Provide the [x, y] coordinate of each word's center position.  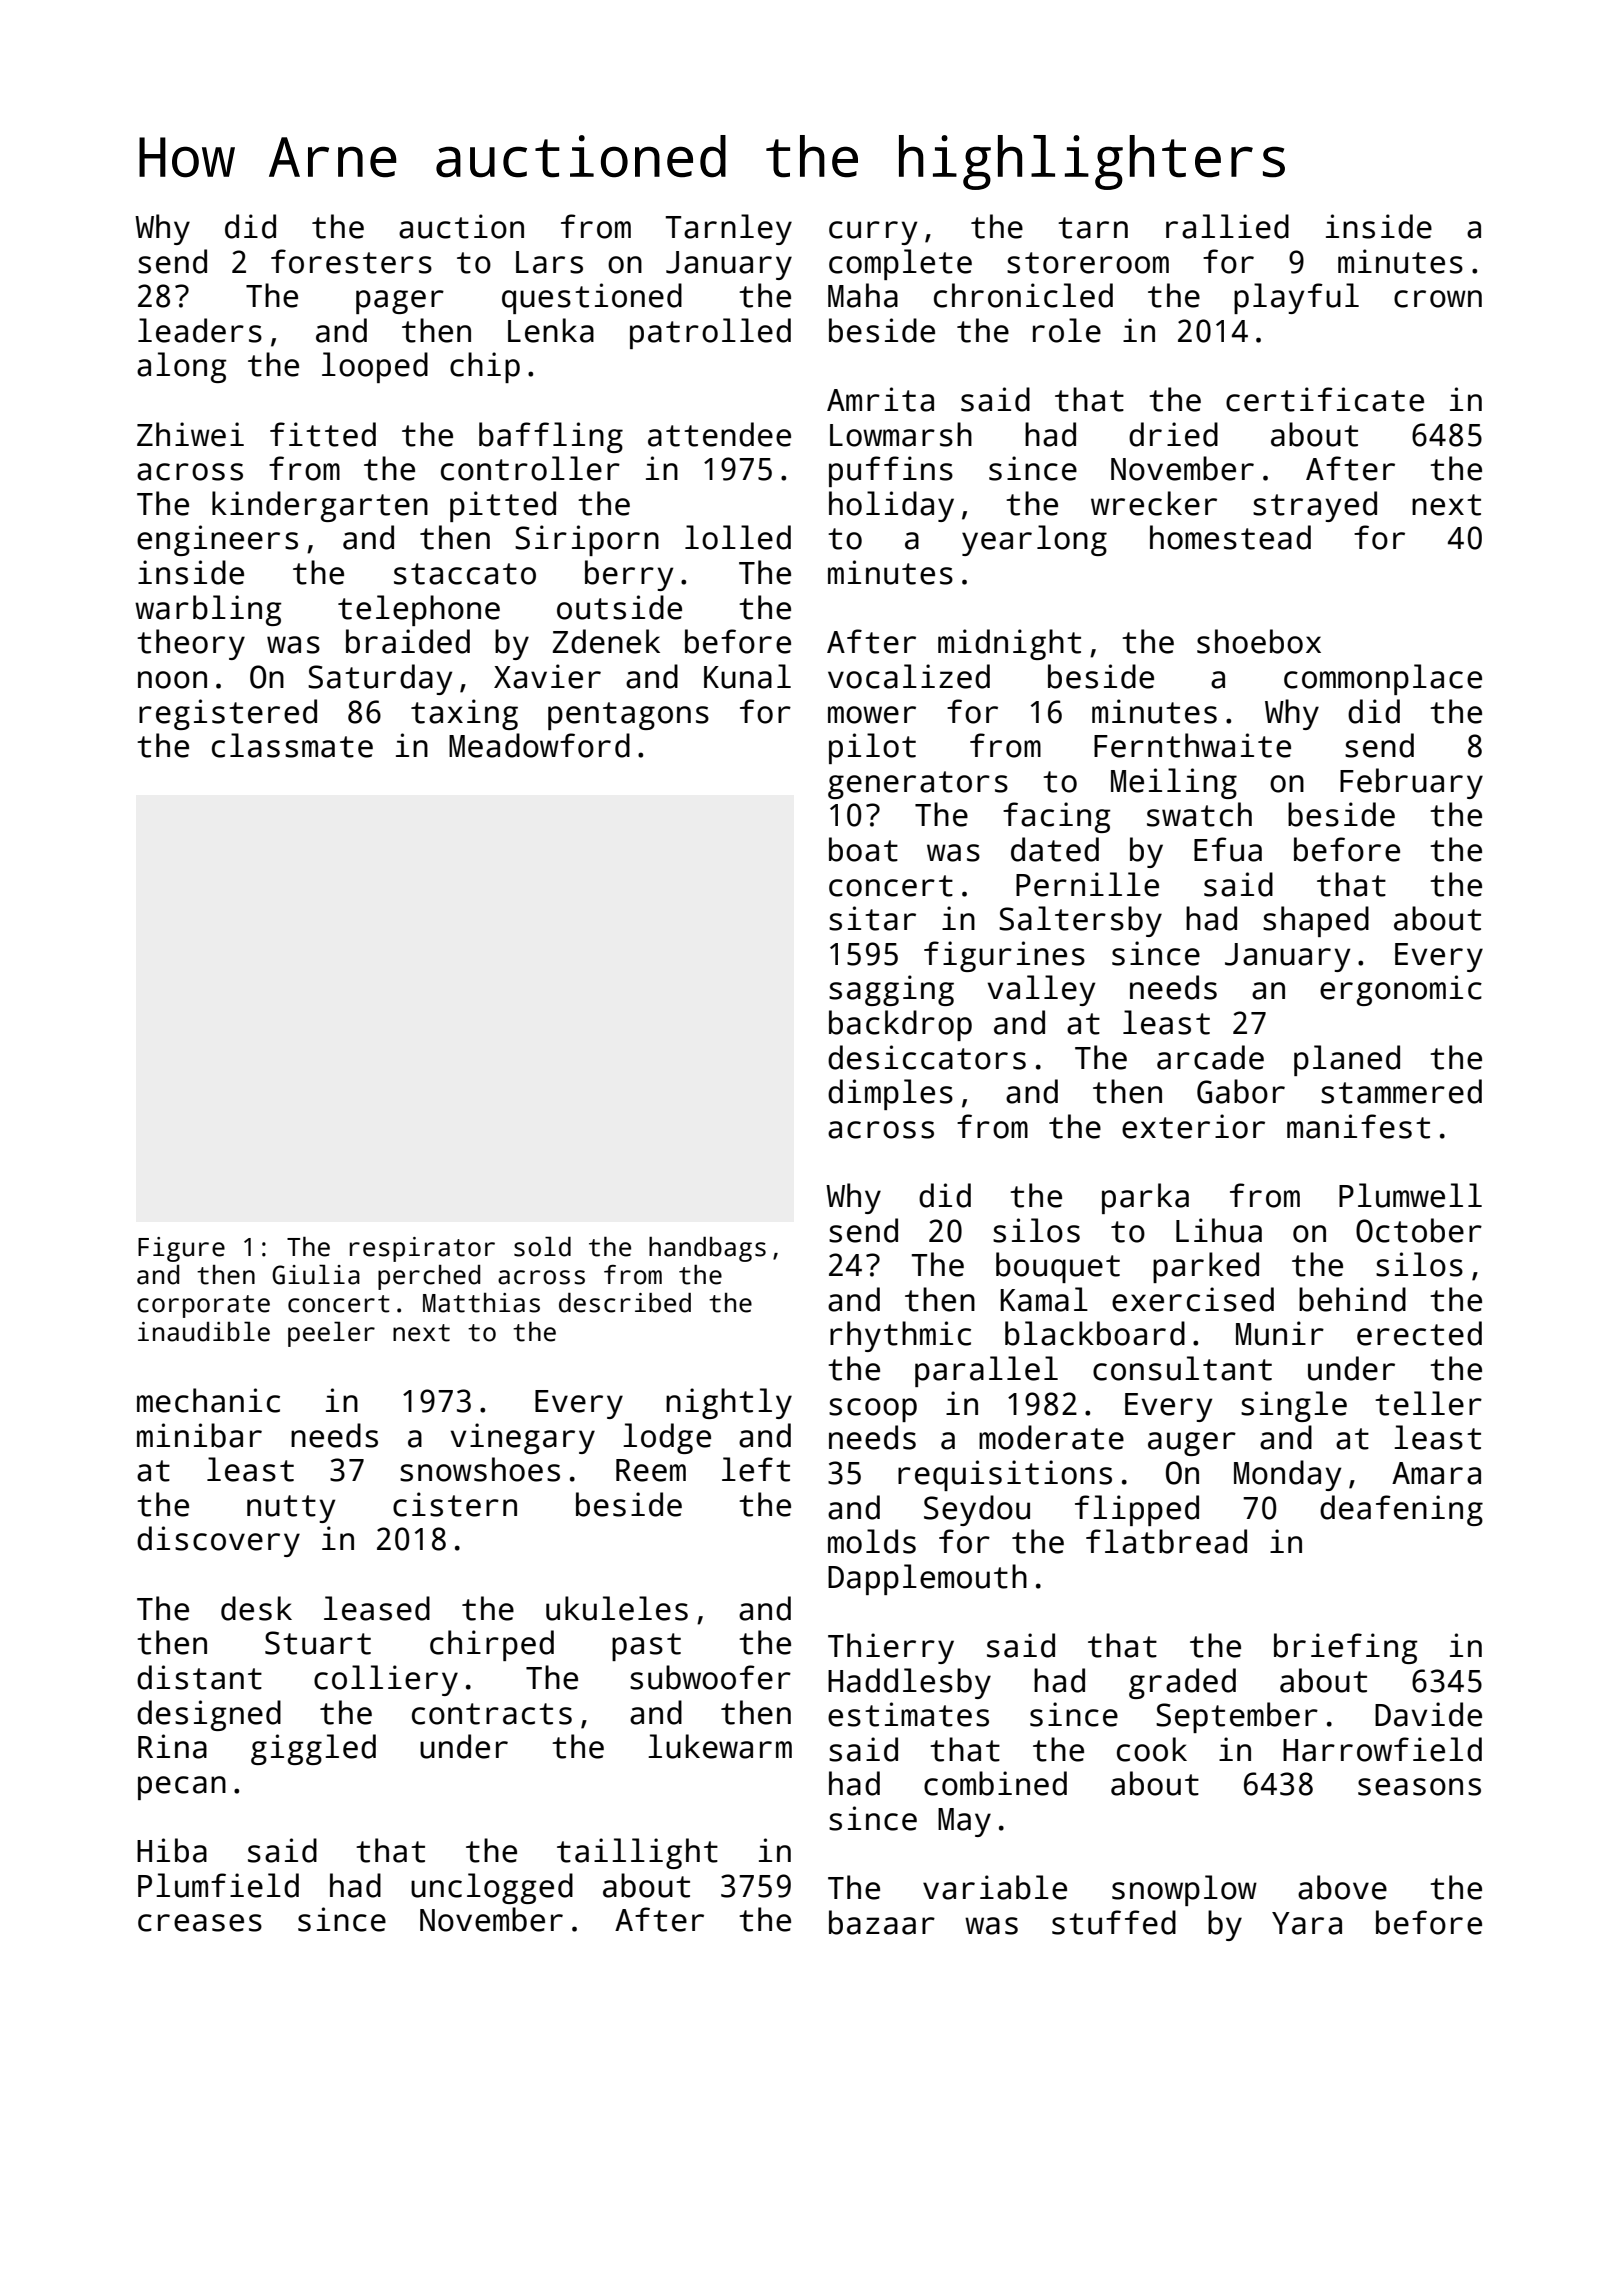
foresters [351, 261]
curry [873, 233]
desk [256, 1608]
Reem [651, 1470]
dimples [890, 1094]
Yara [1307, 1923]
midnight [1009, 644]
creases [200, 1923]
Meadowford [539, 745]
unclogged [492, 1888]
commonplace [1383, 679]
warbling [208, 610]
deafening [1401, 1510]
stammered [1401, 1091]
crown [1438, 299]
